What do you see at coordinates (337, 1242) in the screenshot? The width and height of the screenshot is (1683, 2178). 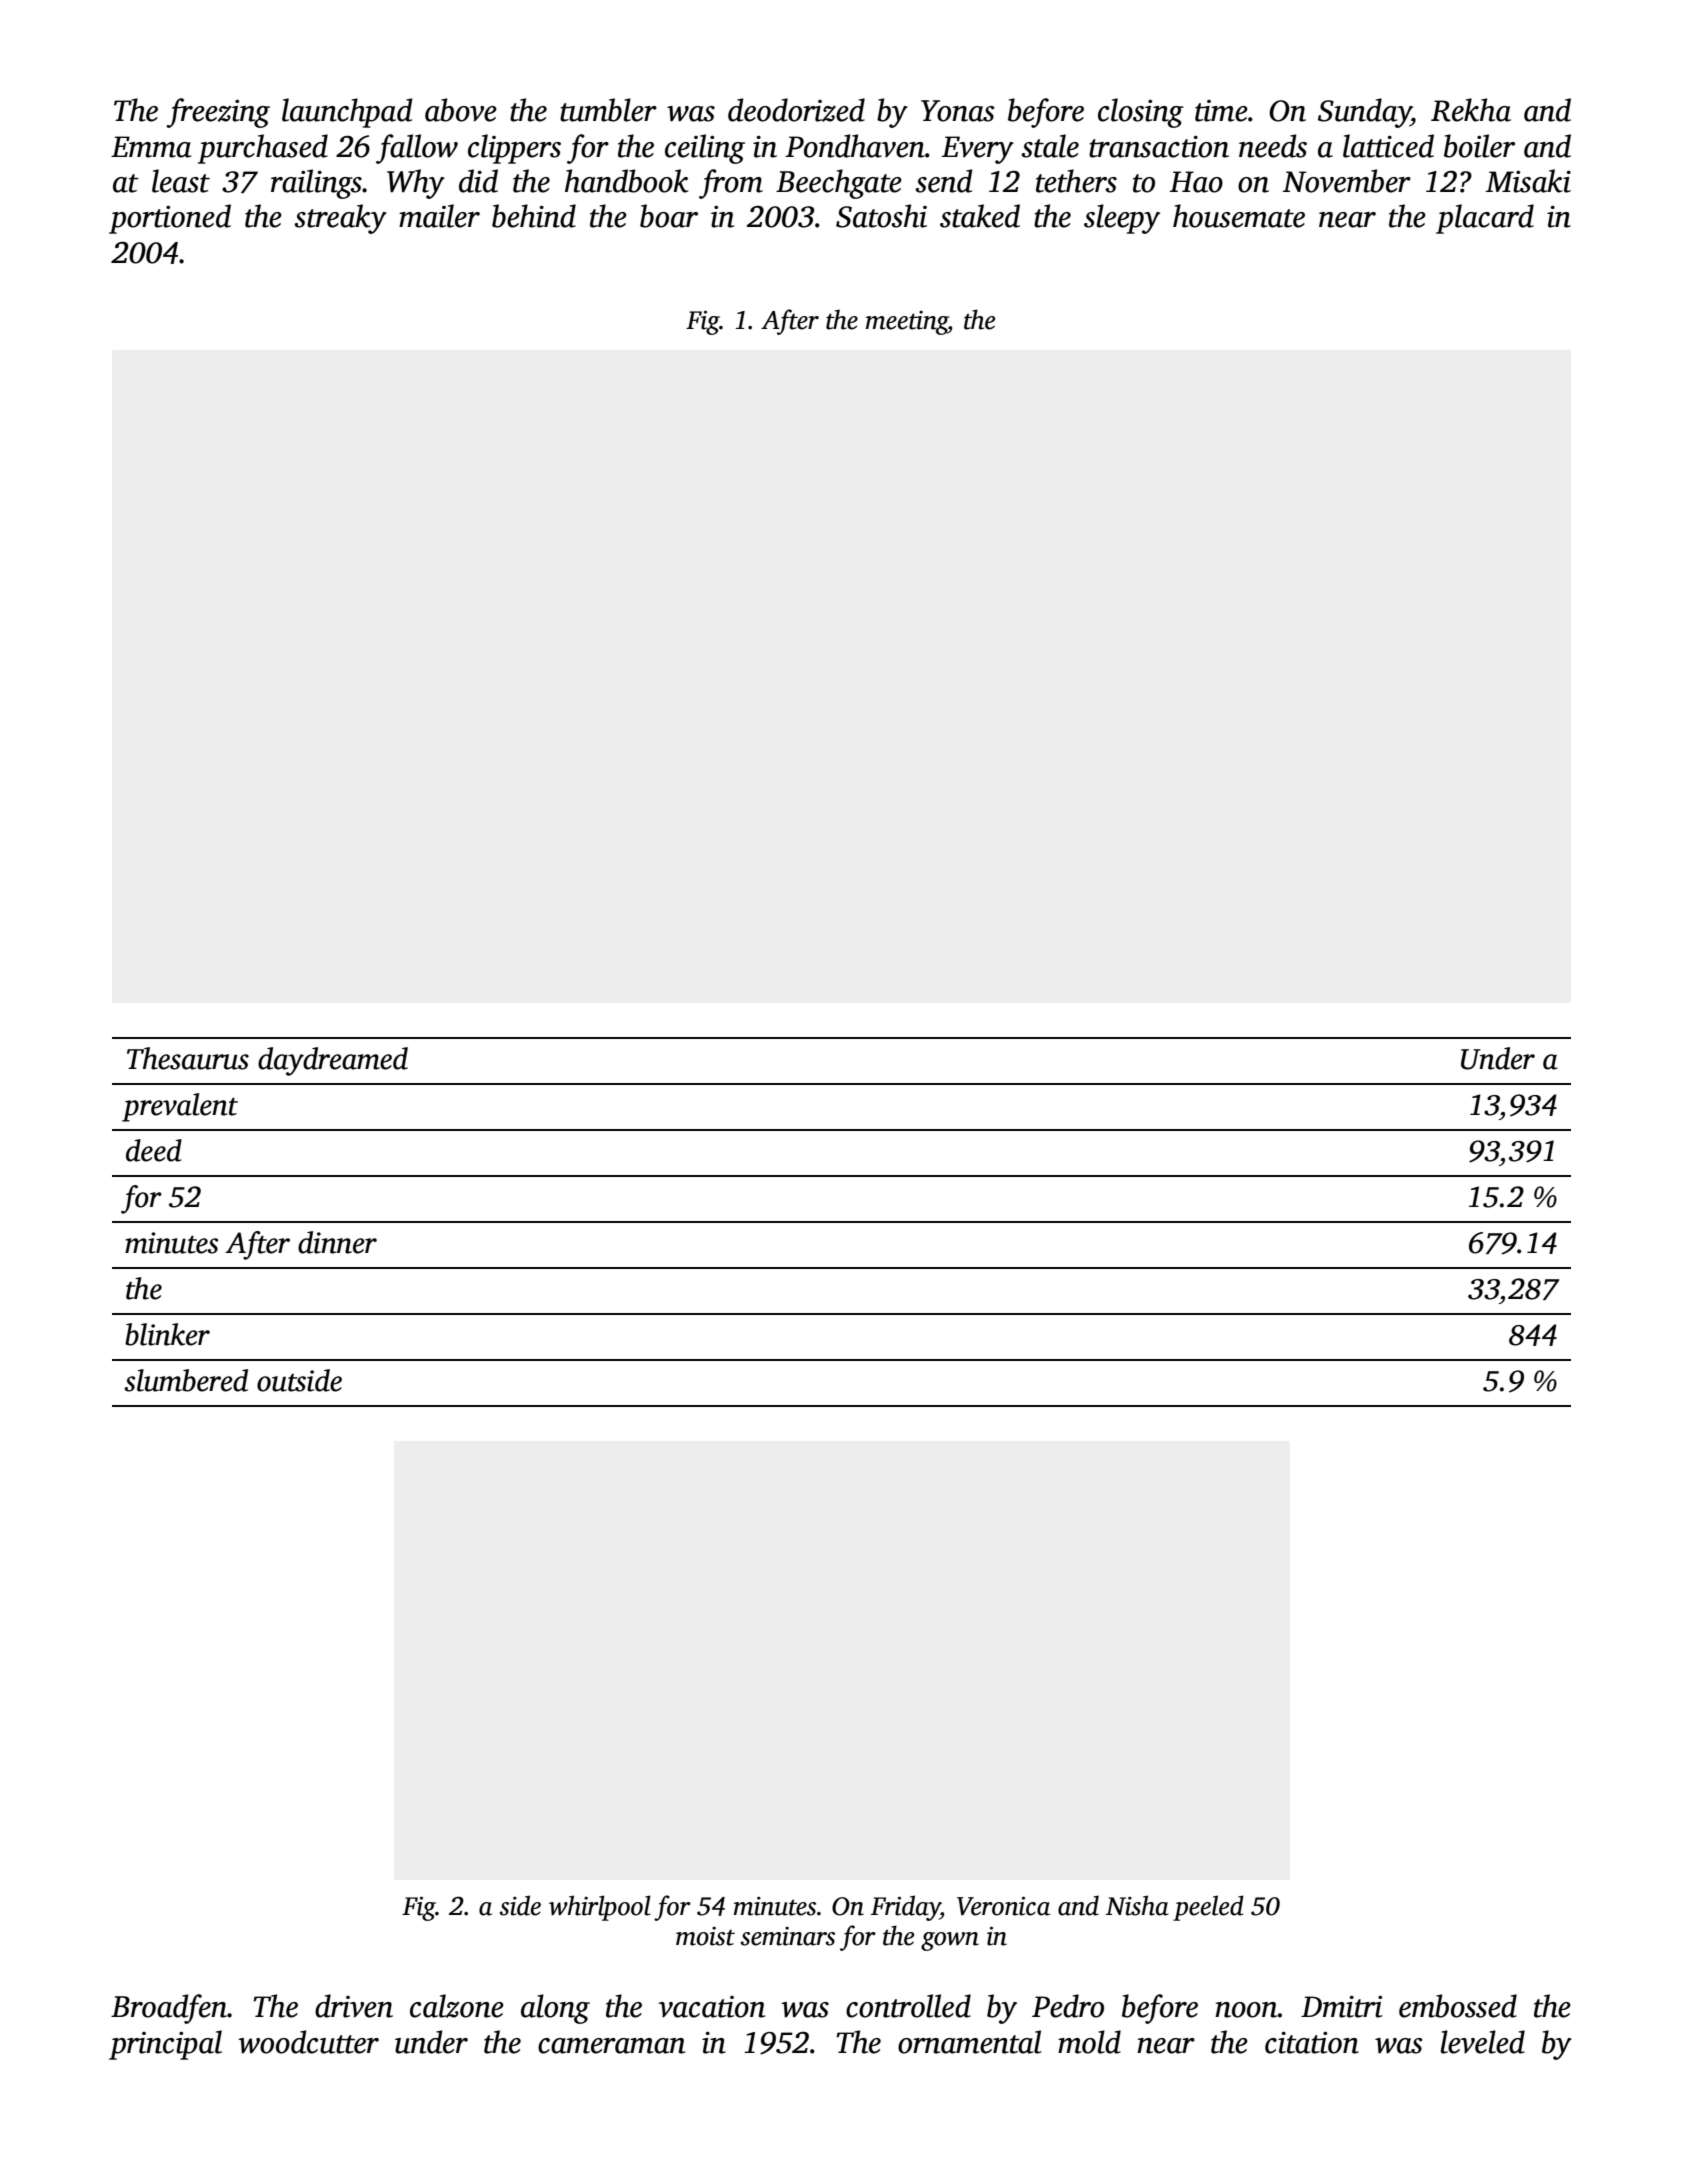 I see `dinner` at bounding box center [337, 1242].
